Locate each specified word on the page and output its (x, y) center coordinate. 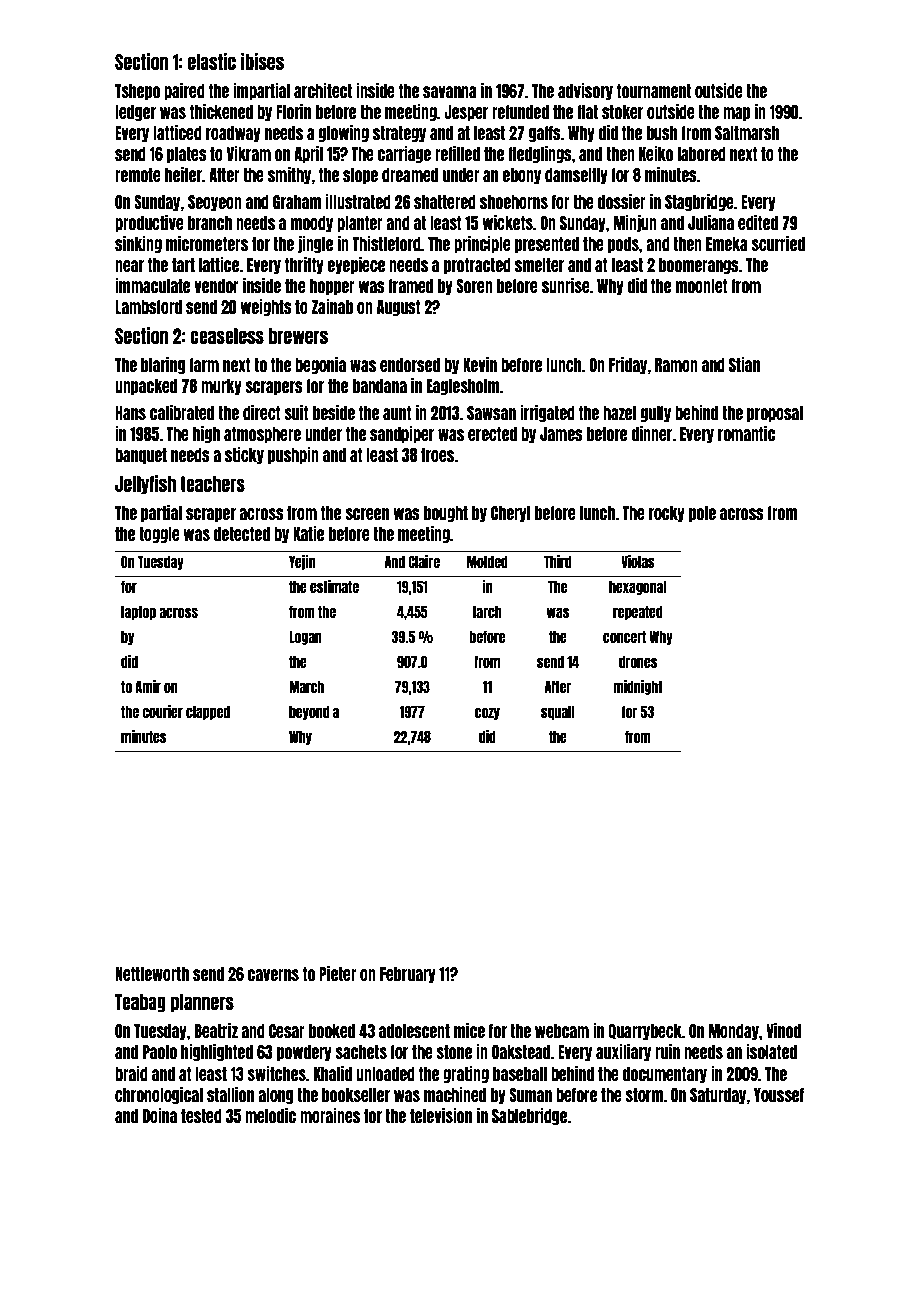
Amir (148, 686)
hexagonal (638, 588)
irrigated (547, 413)
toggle (159, 535)
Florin (293, 111)
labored (702, 154)
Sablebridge (529, 1116)
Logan (305, 638)
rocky (667, 514)
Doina (160, 1115)
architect (323, 90)
